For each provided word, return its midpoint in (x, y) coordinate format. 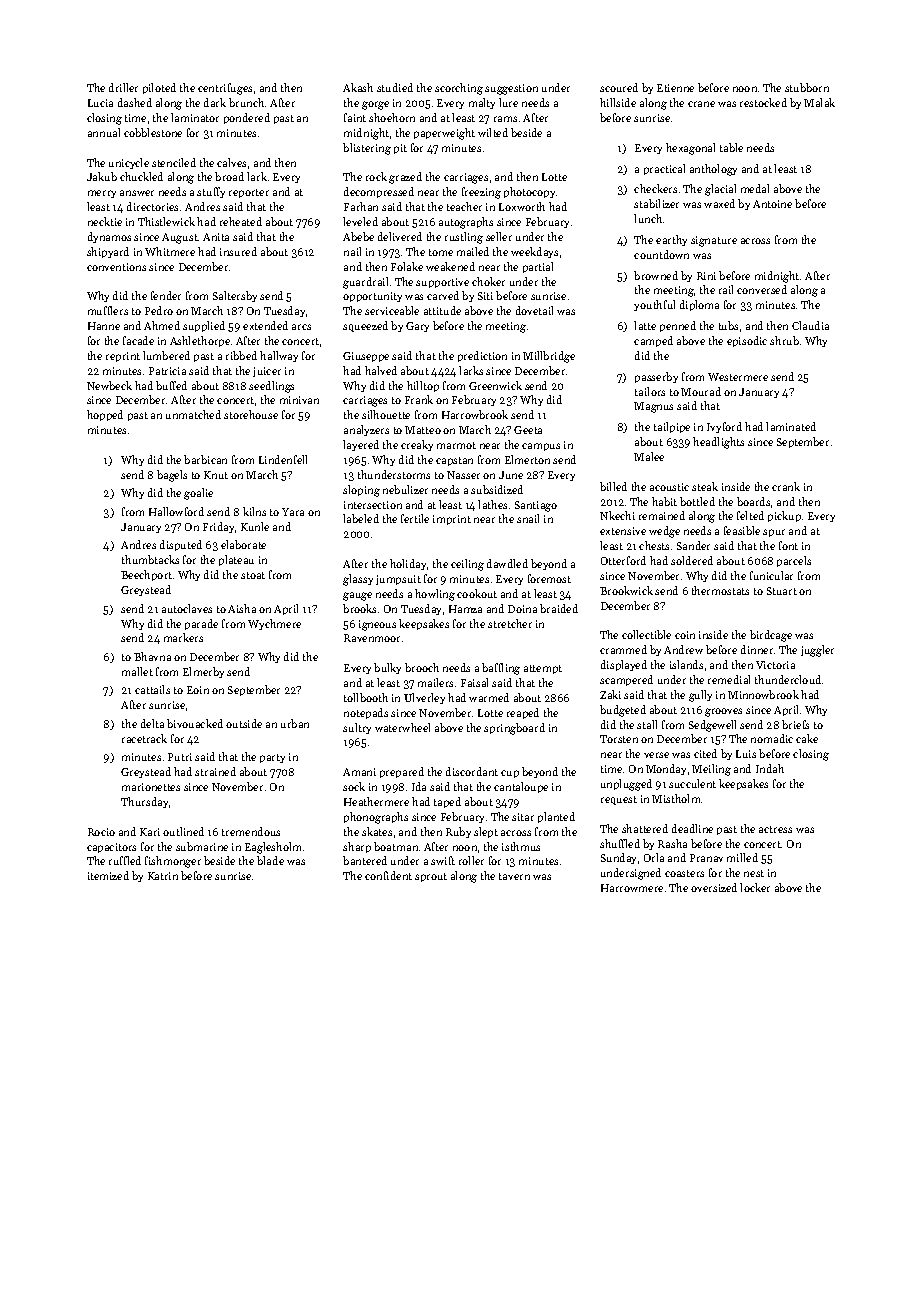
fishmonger (173, 862)
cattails (152, 689)
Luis (746, 754)
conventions (116, 267)
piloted (159, 88)
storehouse (251, 414)
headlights (718, 443)
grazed (405, 178)
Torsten (619, 739)
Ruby (458, 832)
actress (775, 829)
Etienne (675, 88)
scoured (619, 87)
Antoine (772, 204)
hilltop (423, 386)
